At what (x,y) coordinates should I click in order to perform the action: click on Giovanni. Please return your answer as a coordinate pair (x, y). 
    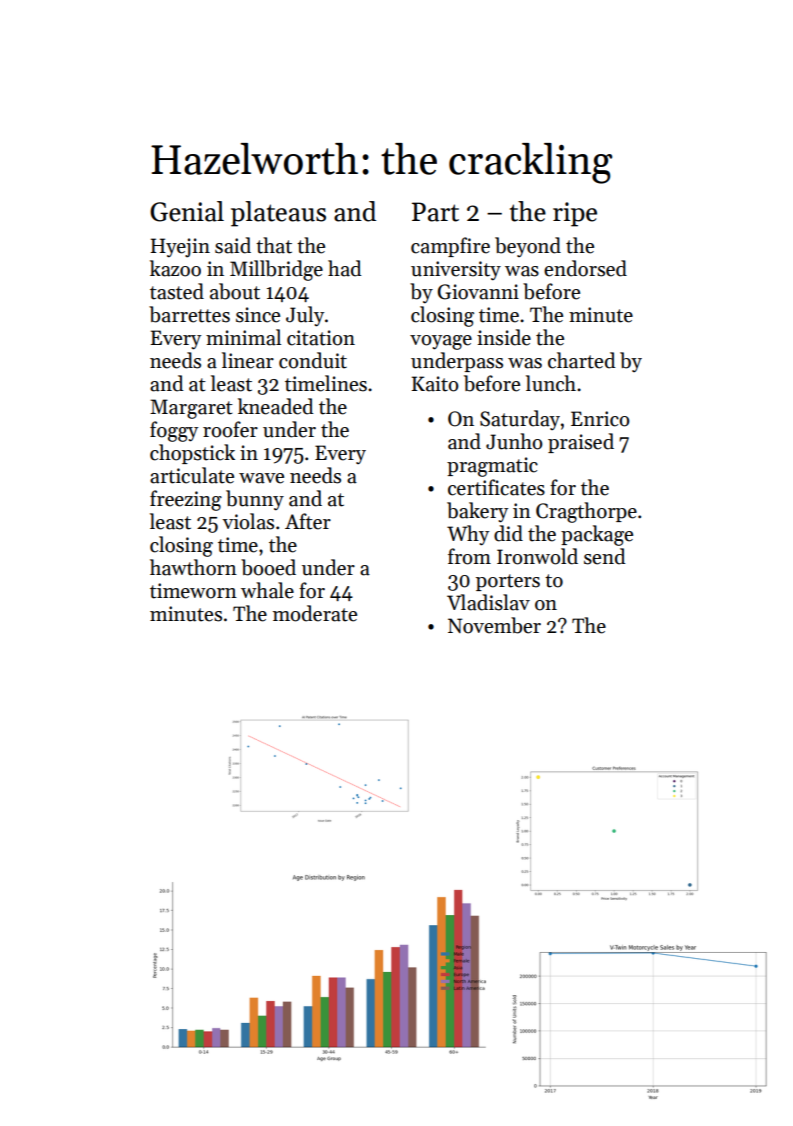
    Looking at the image, I should click on (478, 292).
